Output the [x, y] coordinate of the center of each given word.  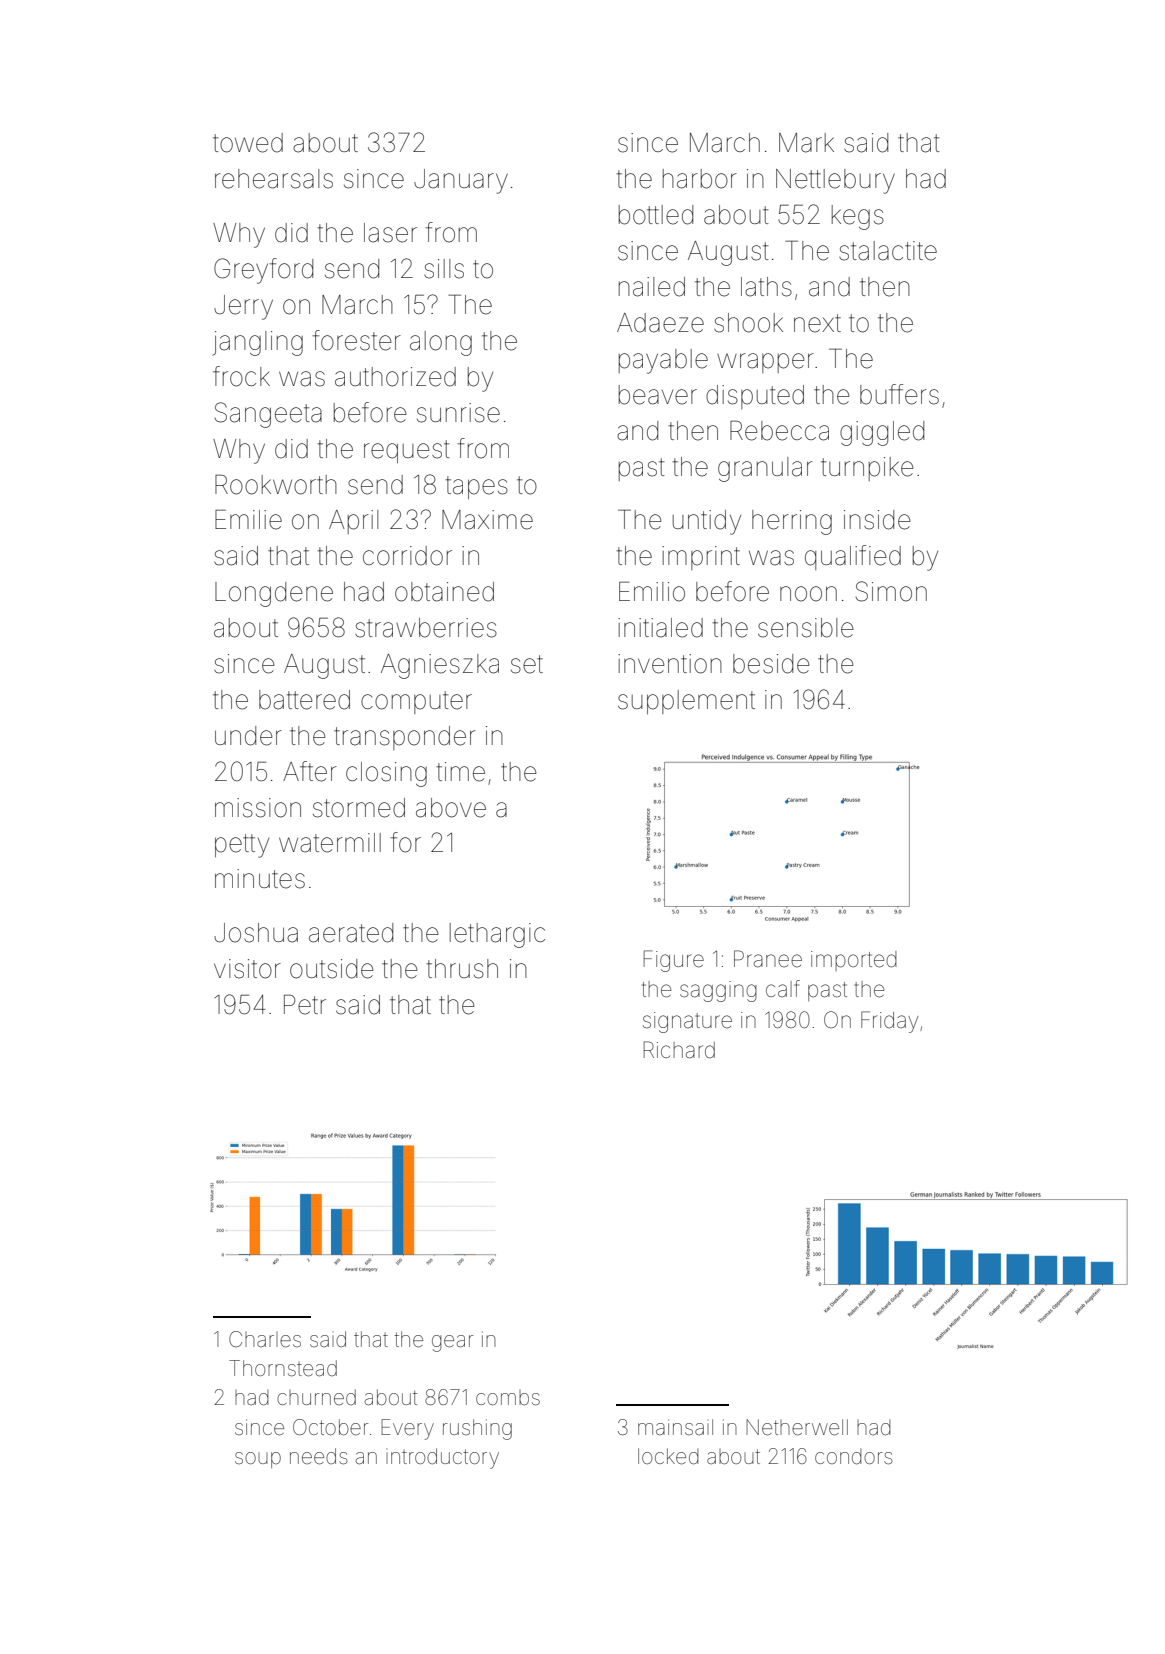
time [461, 772]
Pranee [768, 959]
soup [258, 1460]
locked [668, 1456]
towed [248, 143]
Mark [806, 143]
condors [854, 1456]
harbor [700, 179]
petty [242, 846]
